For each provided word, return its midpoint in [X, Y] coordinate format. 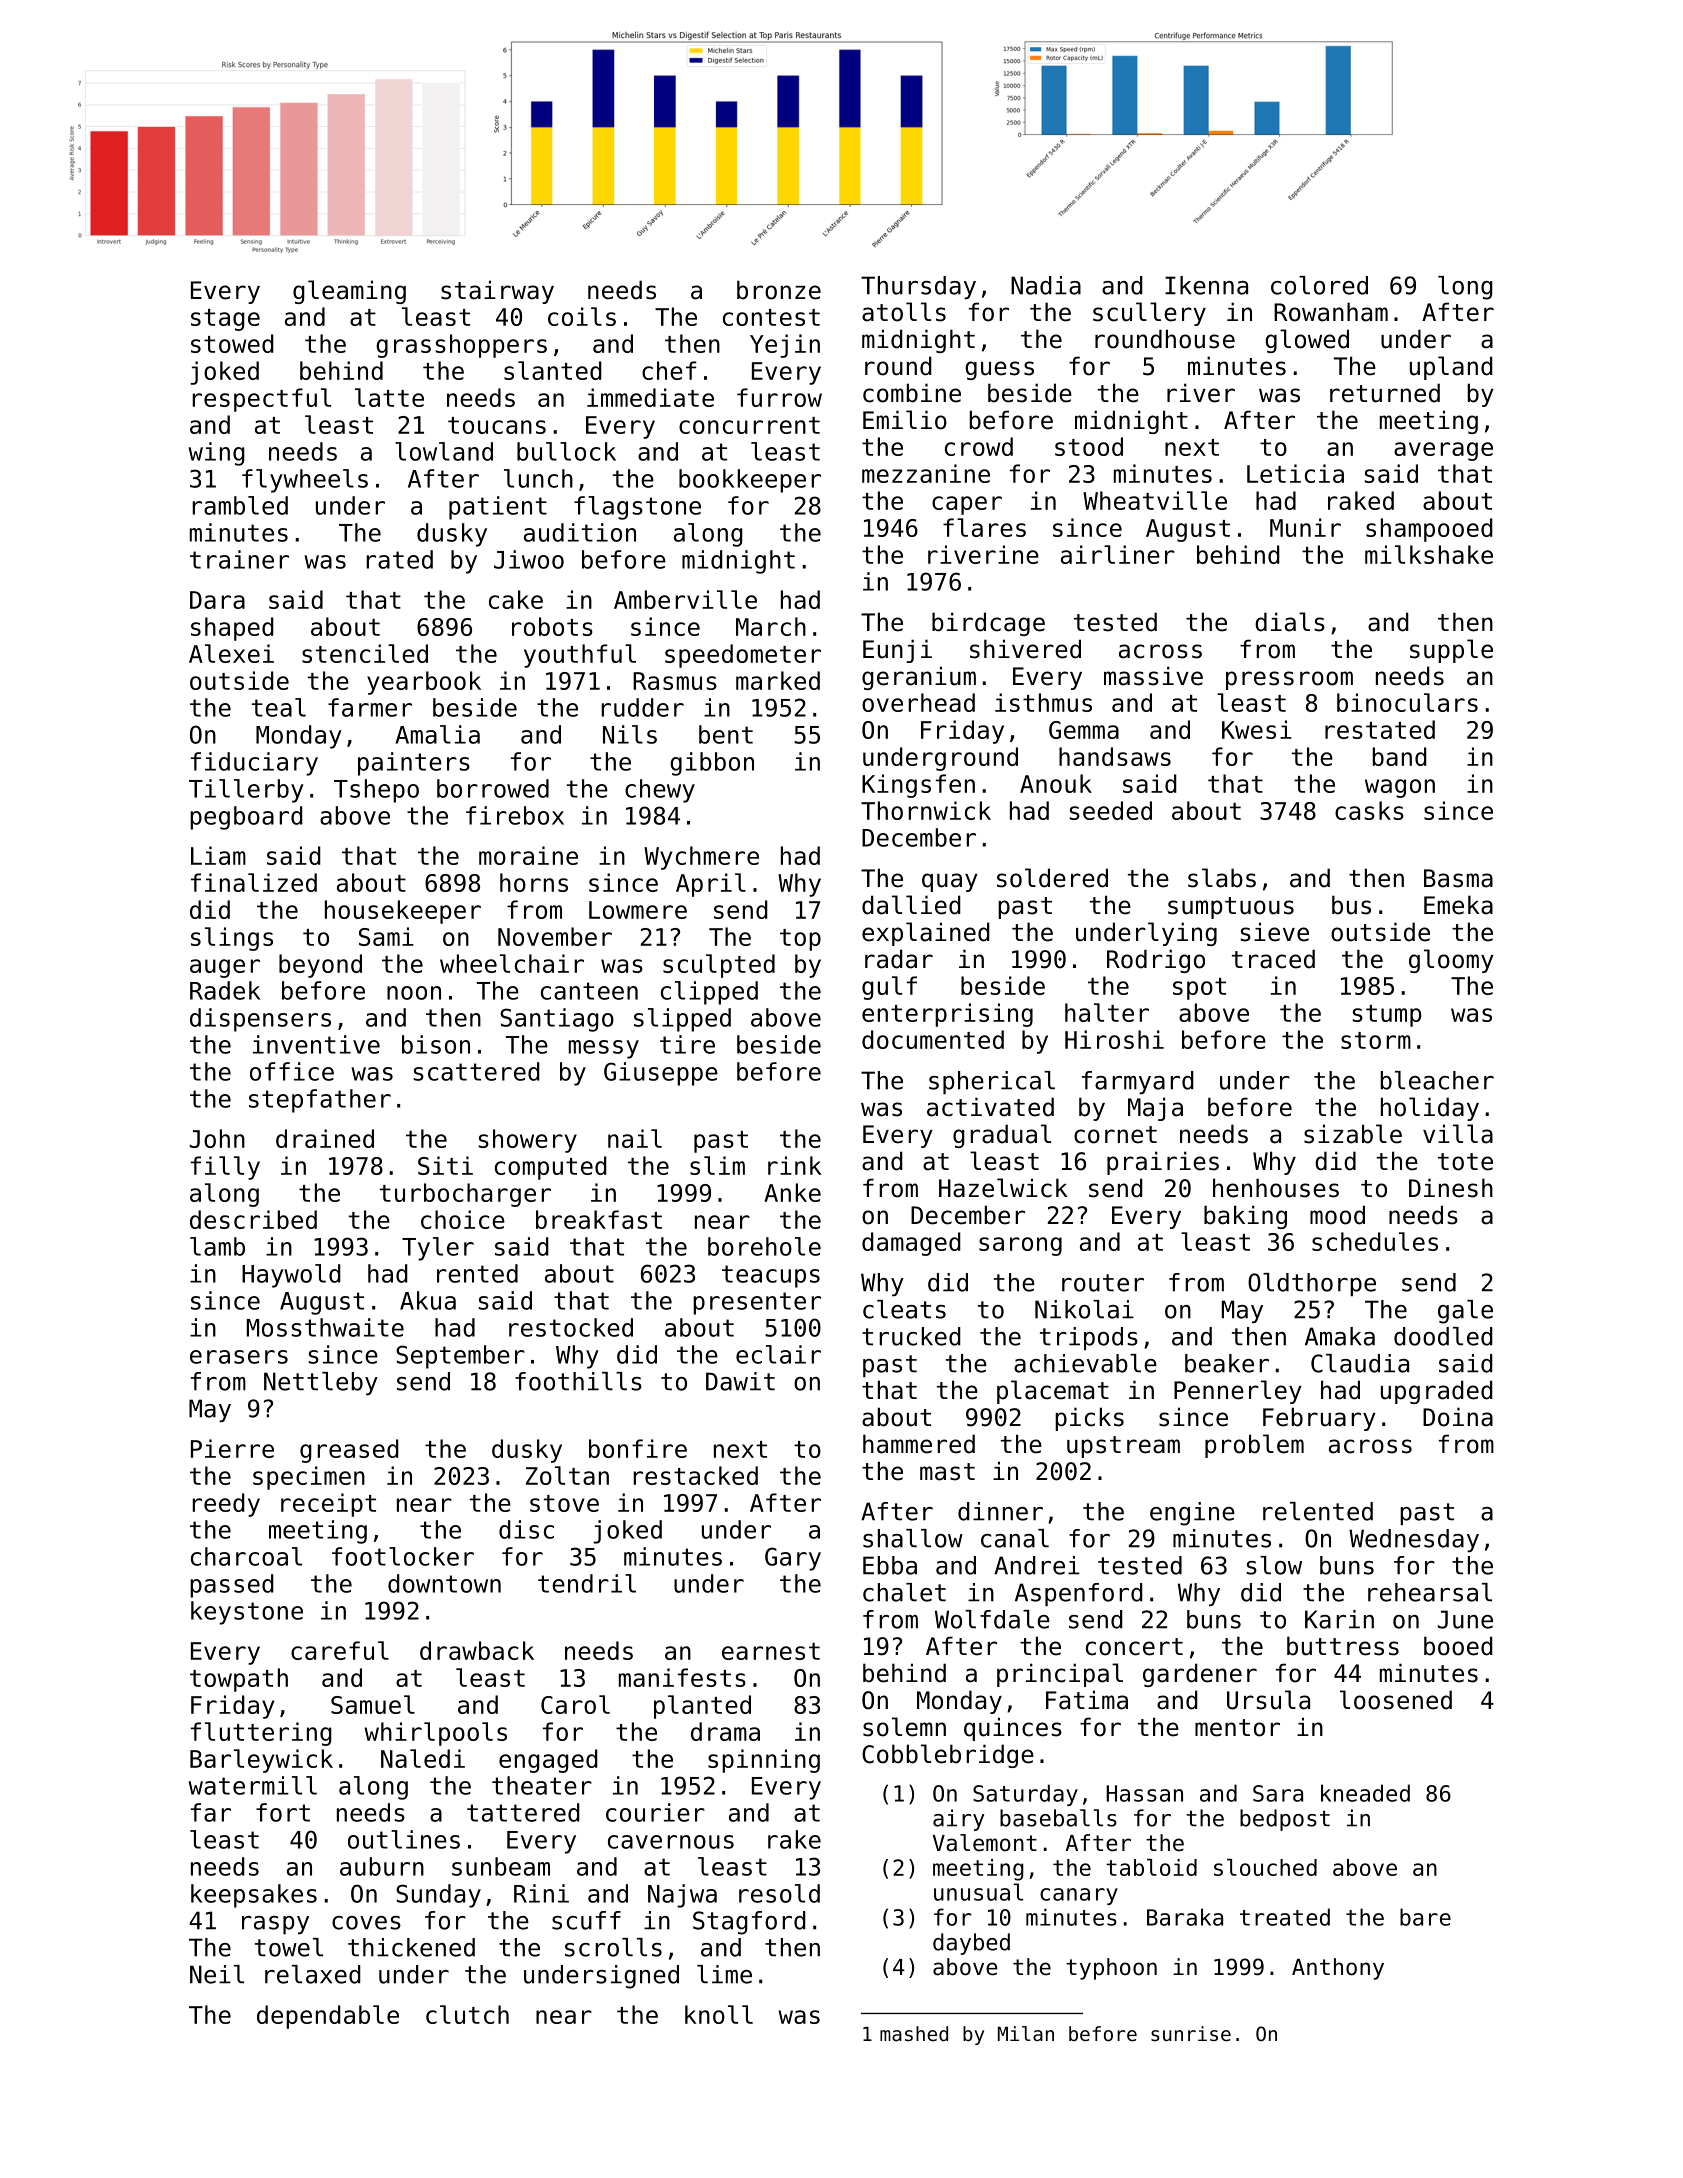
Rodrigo [1156, 961]
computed [551, 1168]
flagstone [637, 508]
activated [990, 1107]
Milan [1026, 2033]
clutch [467, 2014]
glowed [1307, 341]
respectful [261, 400]
